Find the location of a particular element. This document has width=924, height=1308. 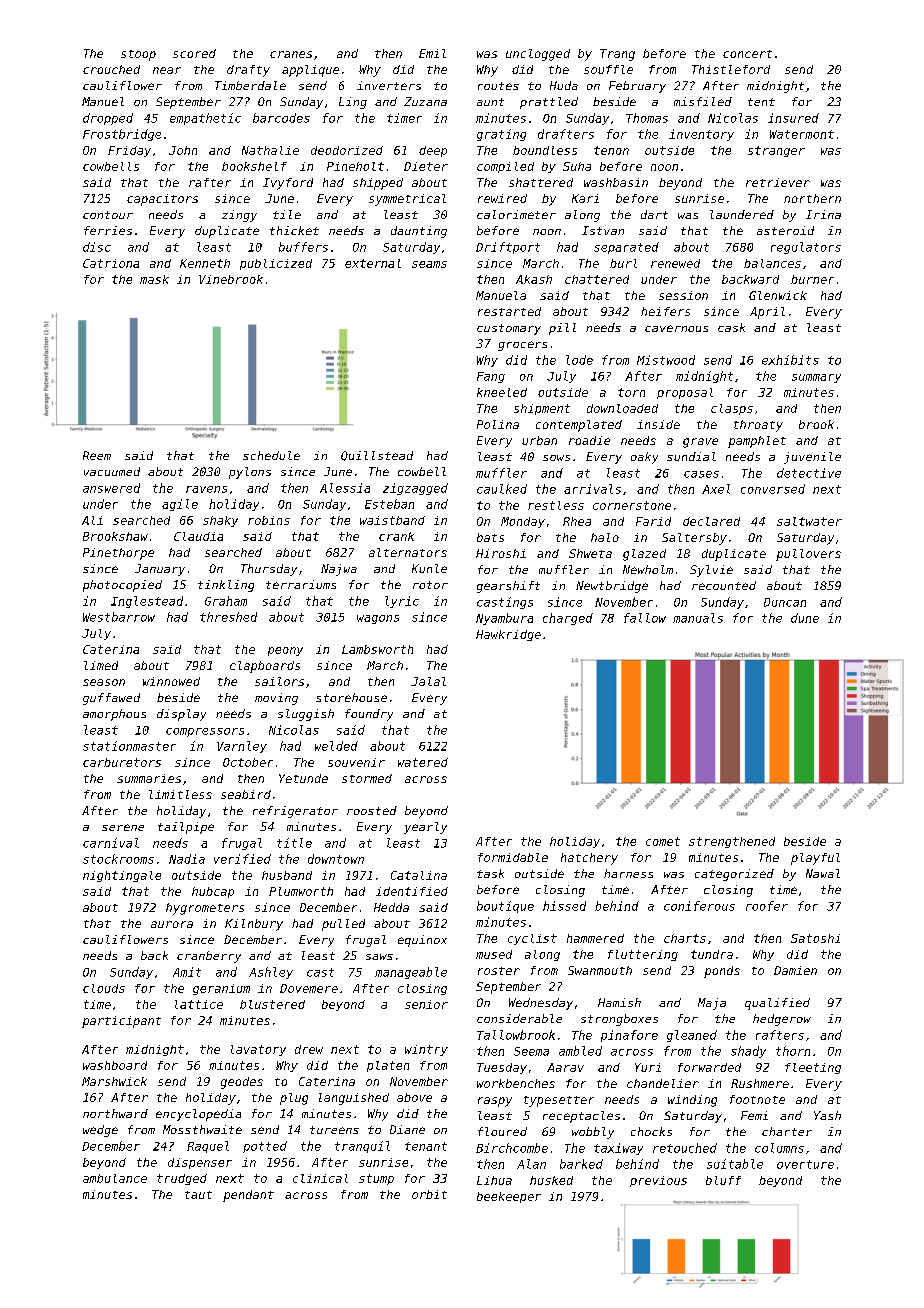

Nawal is located at coordinates (823, 873).
